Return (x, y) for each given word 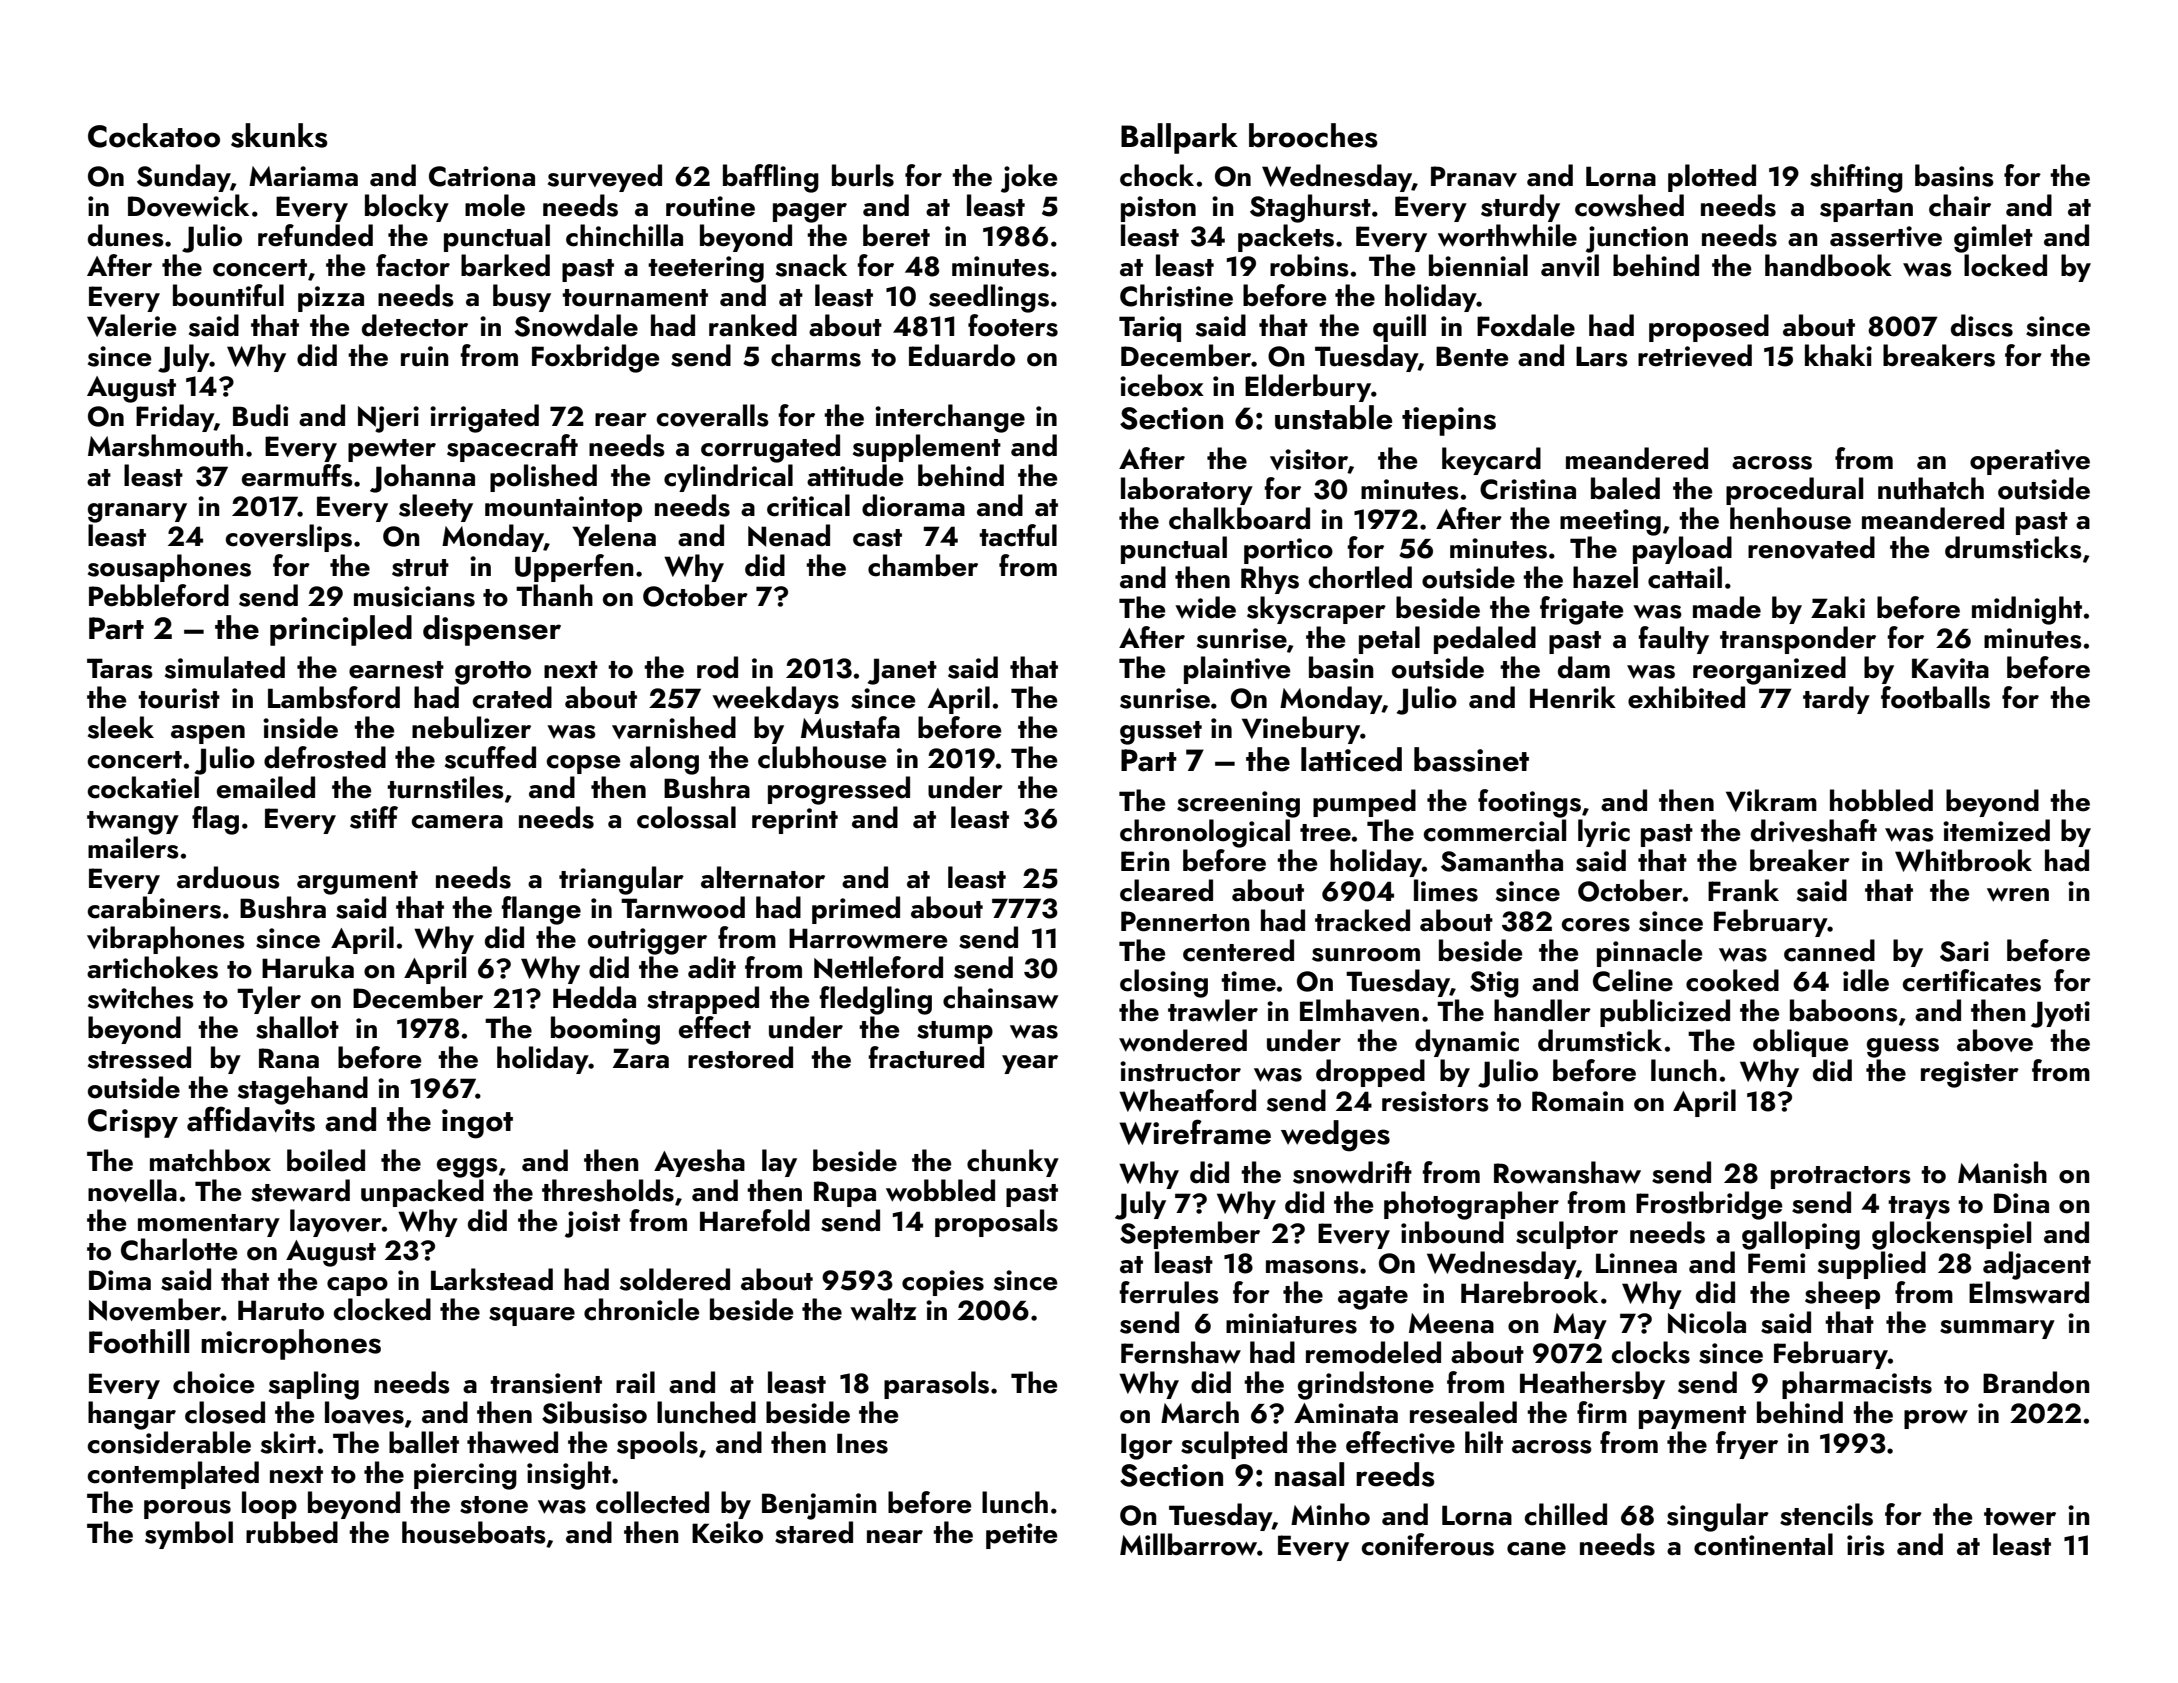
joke (1029, 178)
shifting (1856, 178)
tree (1325, 833)
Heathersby (1592, 1385)
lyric (1604, 833)
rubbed (292, 1532)
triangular (621, 880)
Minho (1330, 1514)
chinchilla (624, 235)
